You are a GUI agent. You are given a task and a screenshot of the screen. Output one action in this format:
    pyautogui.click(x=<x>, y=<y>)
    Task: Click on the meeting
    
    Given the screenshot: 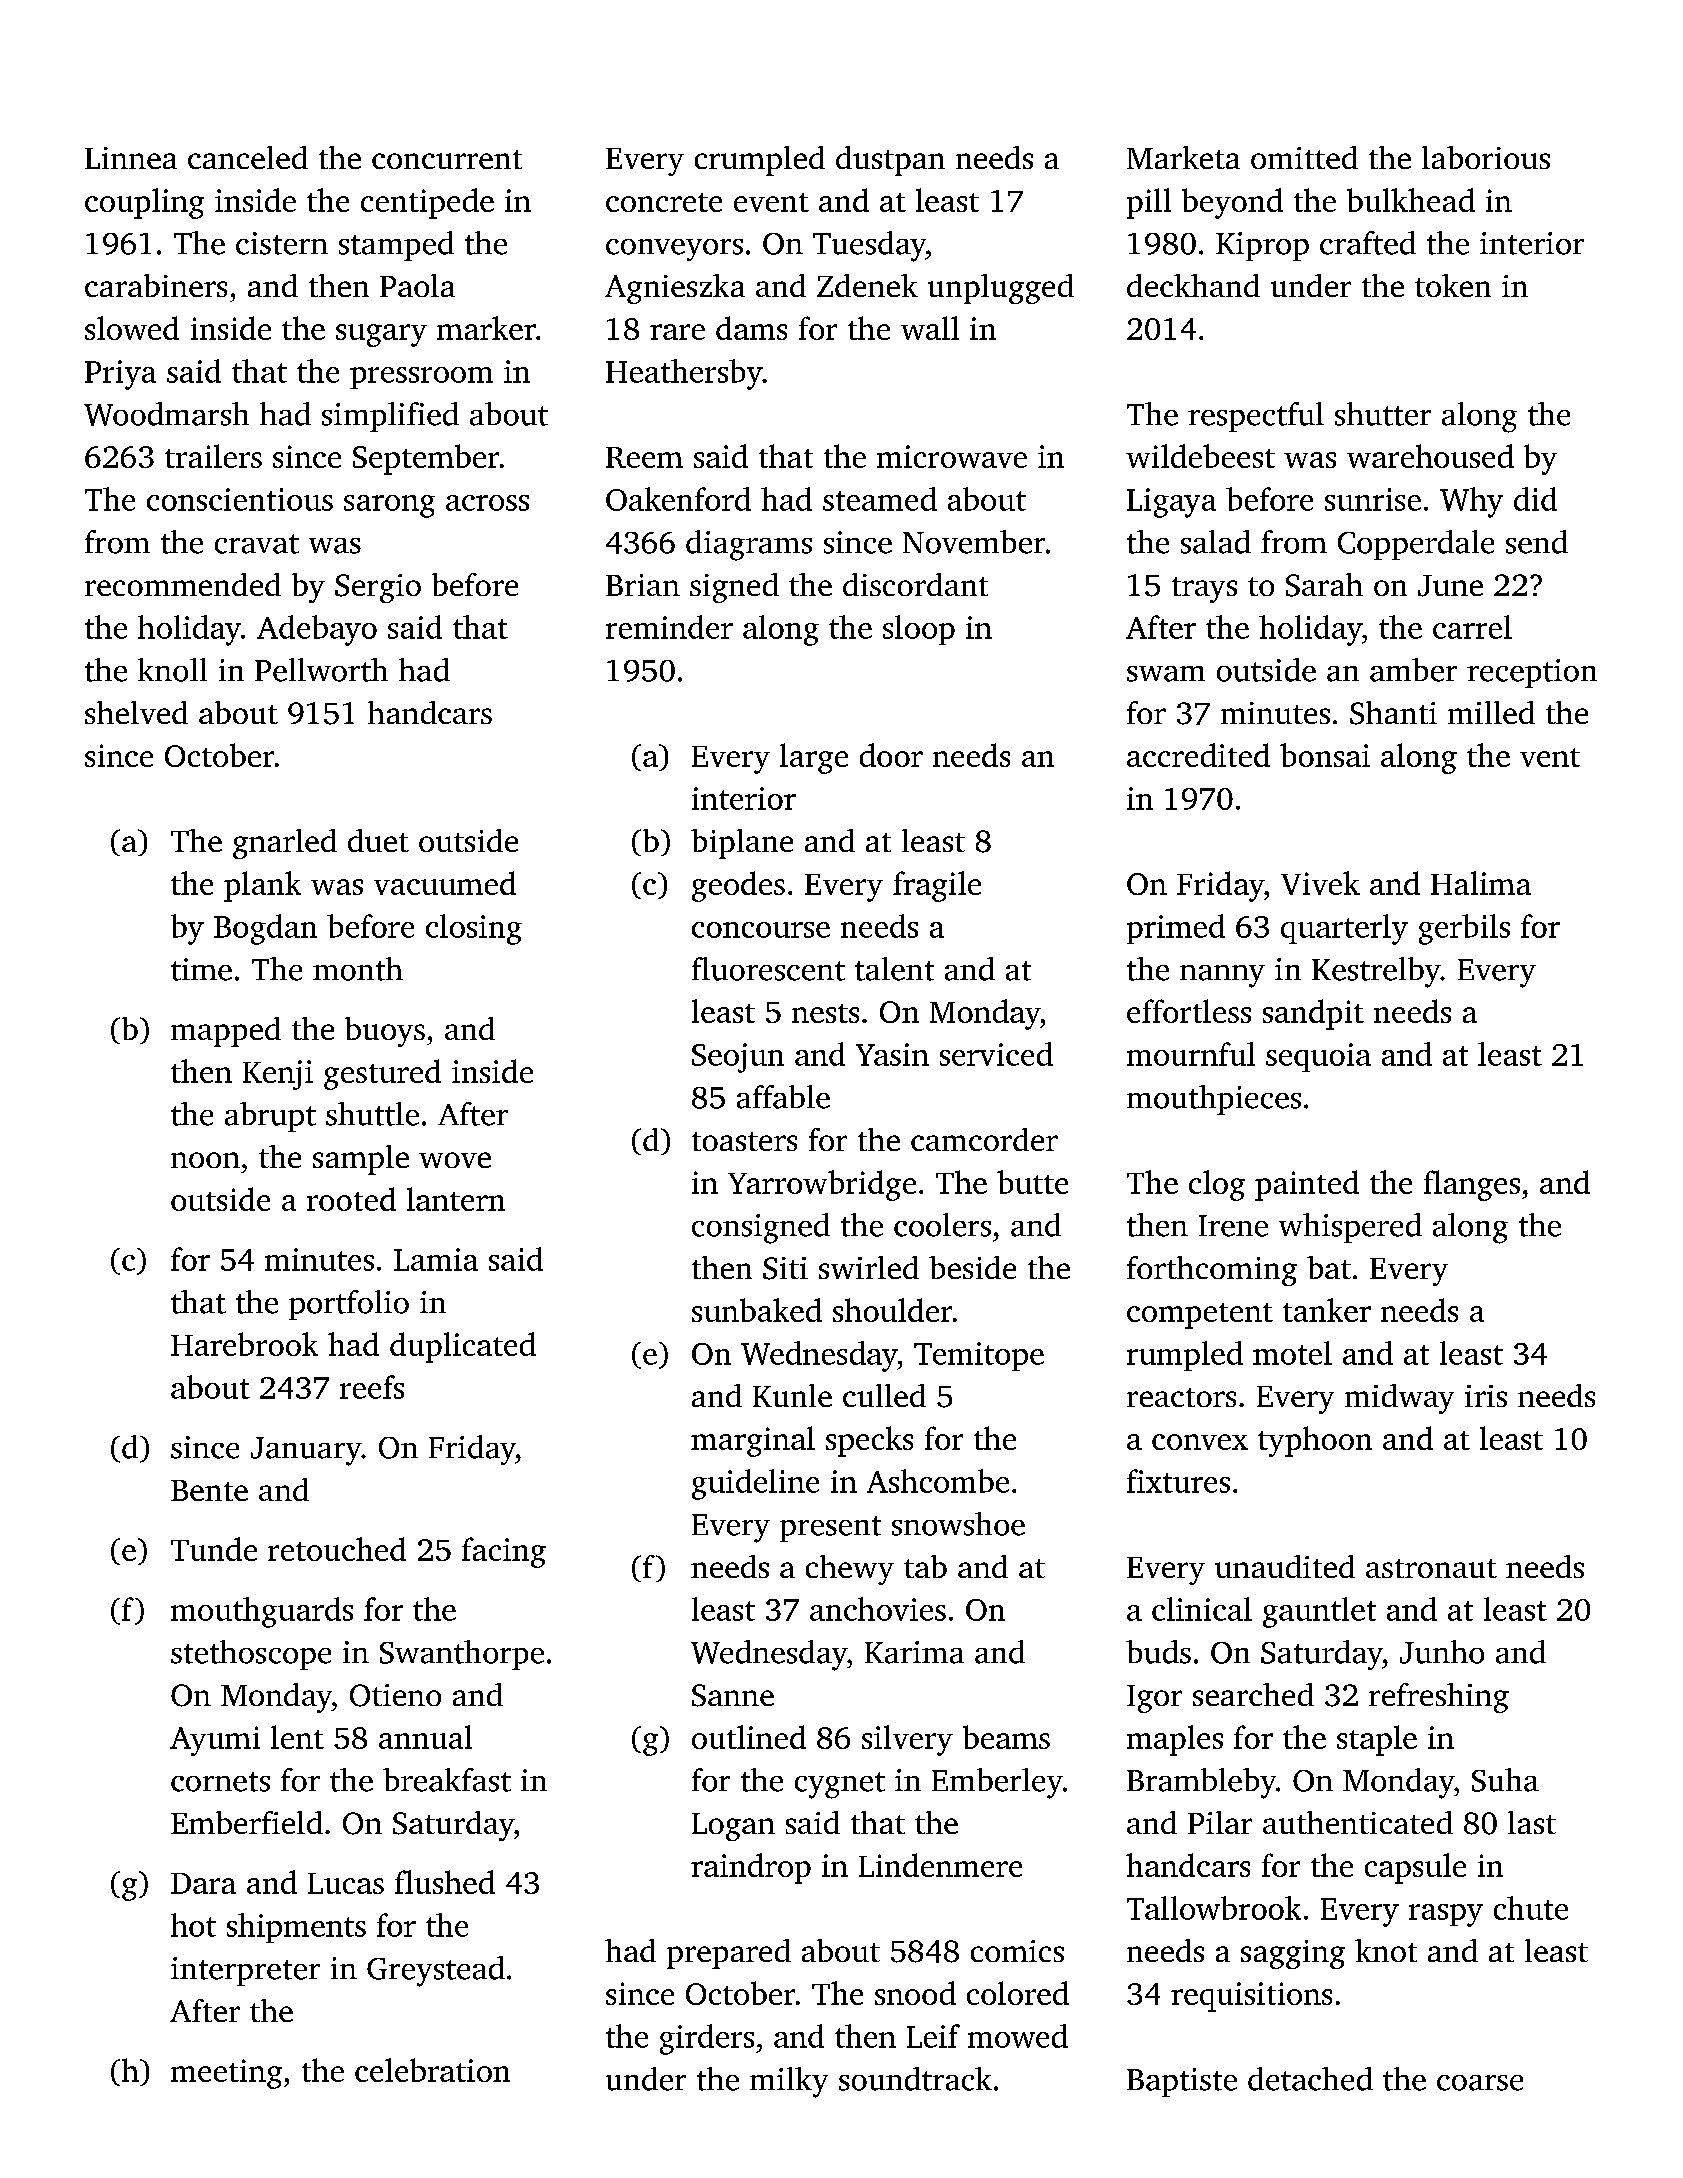 What is the action you would take?
    pyautogui.click(x=226, y=2074)
